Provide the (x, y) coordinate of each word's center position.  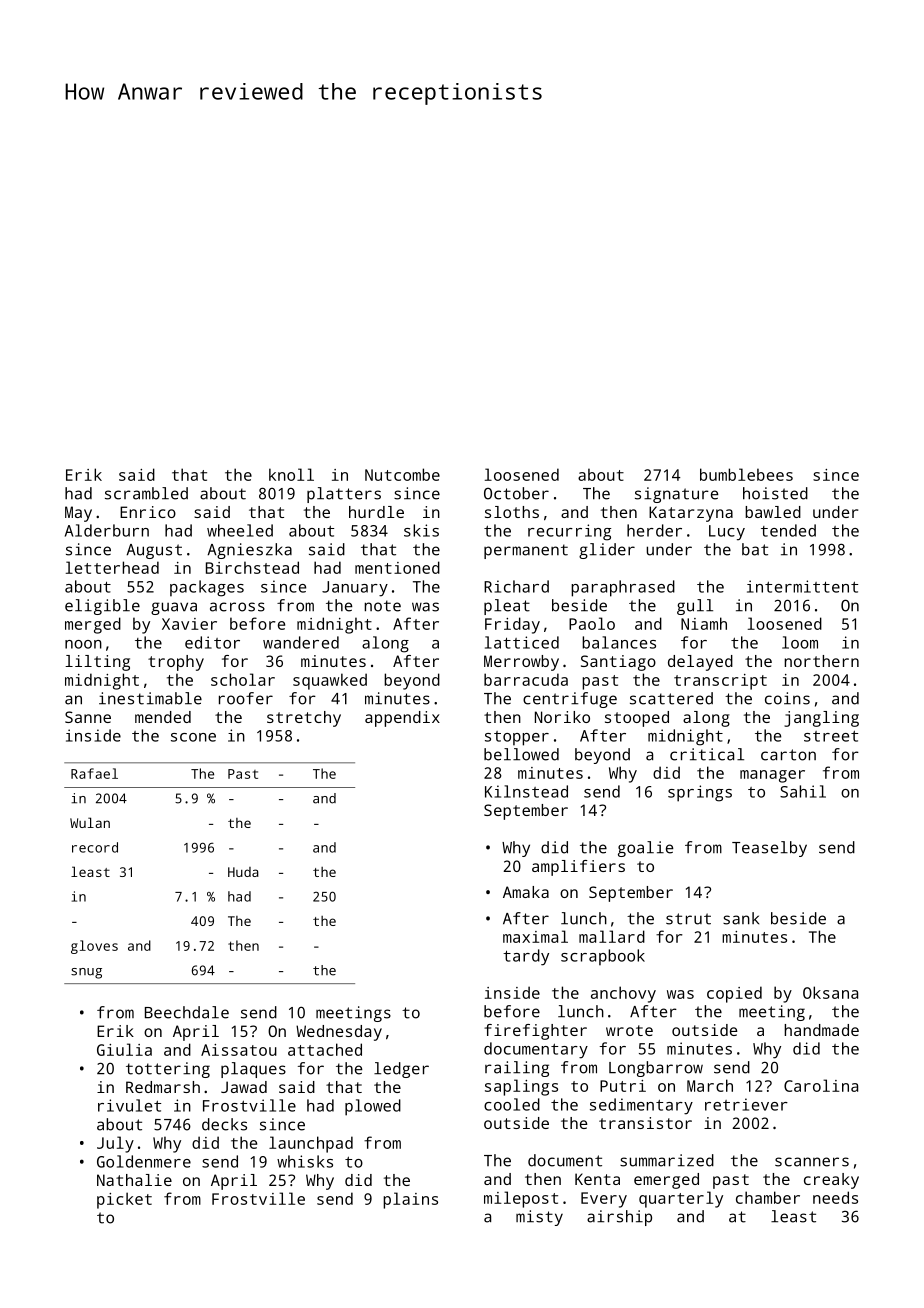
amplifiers (578, 868)
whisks (305, 1161)
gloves (94, 947)
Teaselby (769, 849)
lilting (97, 663)
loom (800, 642)
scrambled (146, 493)
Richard (516, 586)
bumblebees (746, 474)
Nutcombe (402, 474)
